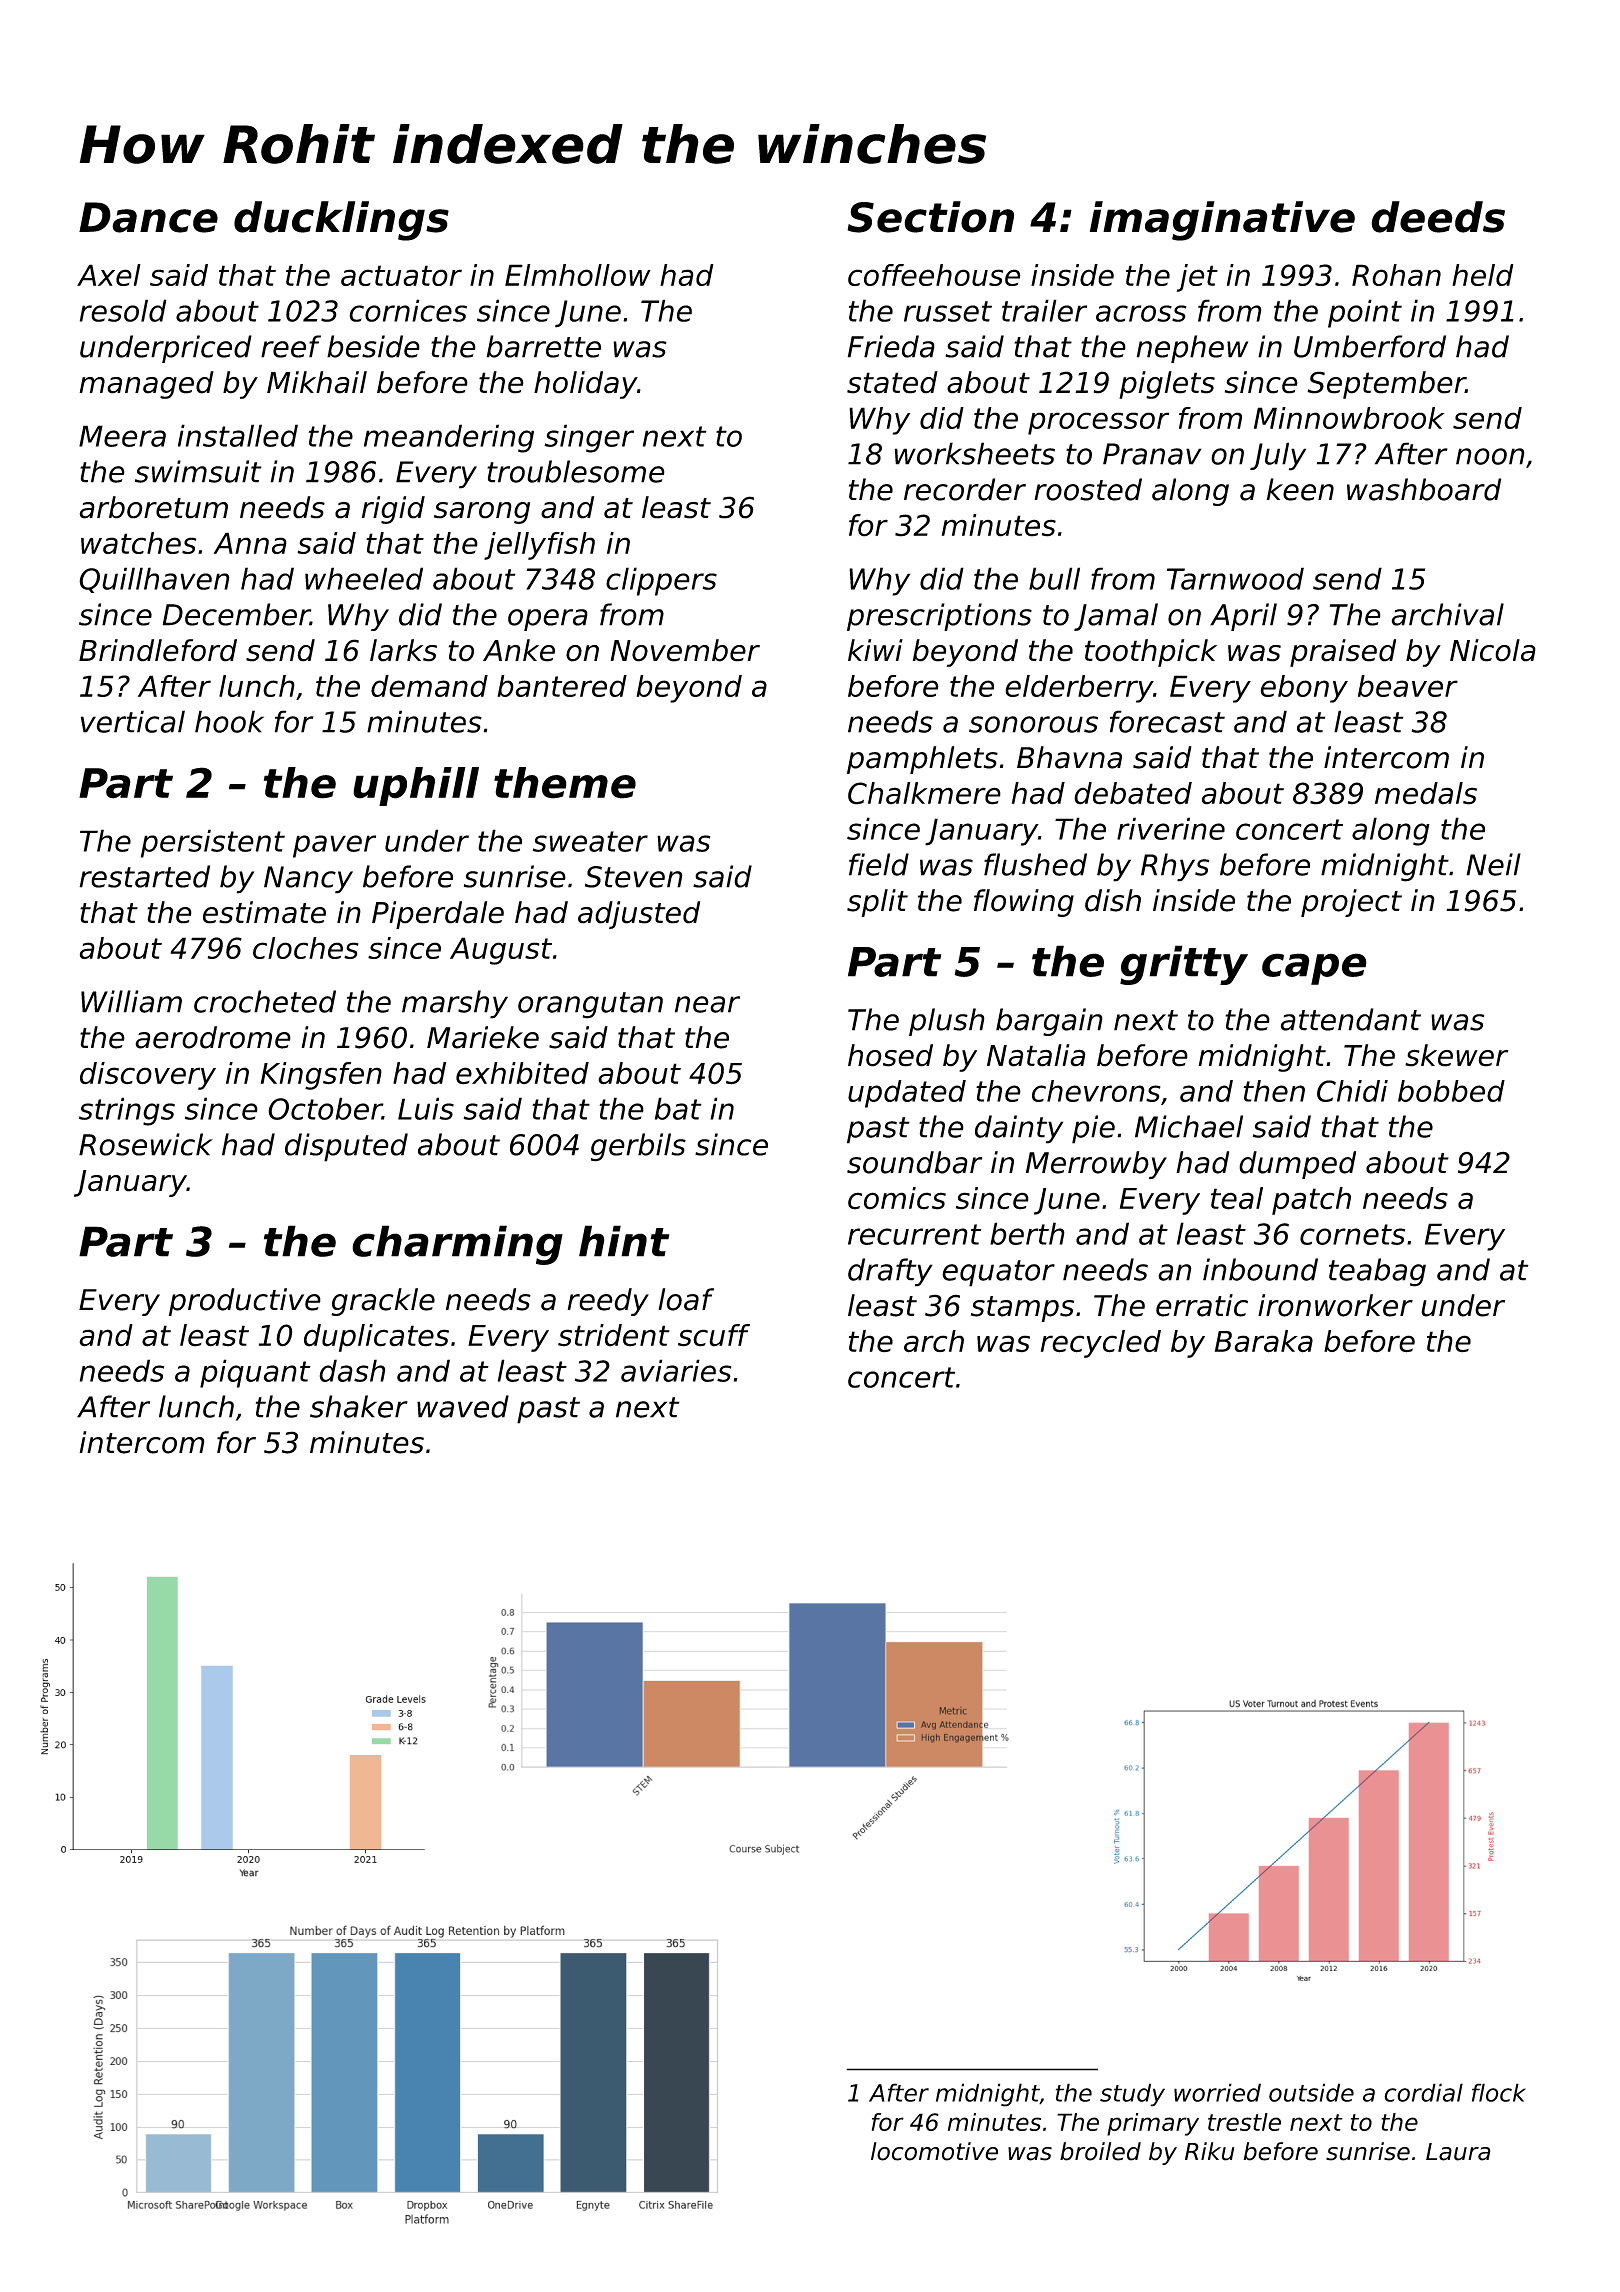 Image resolution: width=1620 pixels, height=2292 pixels. What do you see at coordinates (1424, 489) in the page?
I see `washboard` at bounding box center [1424, 489].
